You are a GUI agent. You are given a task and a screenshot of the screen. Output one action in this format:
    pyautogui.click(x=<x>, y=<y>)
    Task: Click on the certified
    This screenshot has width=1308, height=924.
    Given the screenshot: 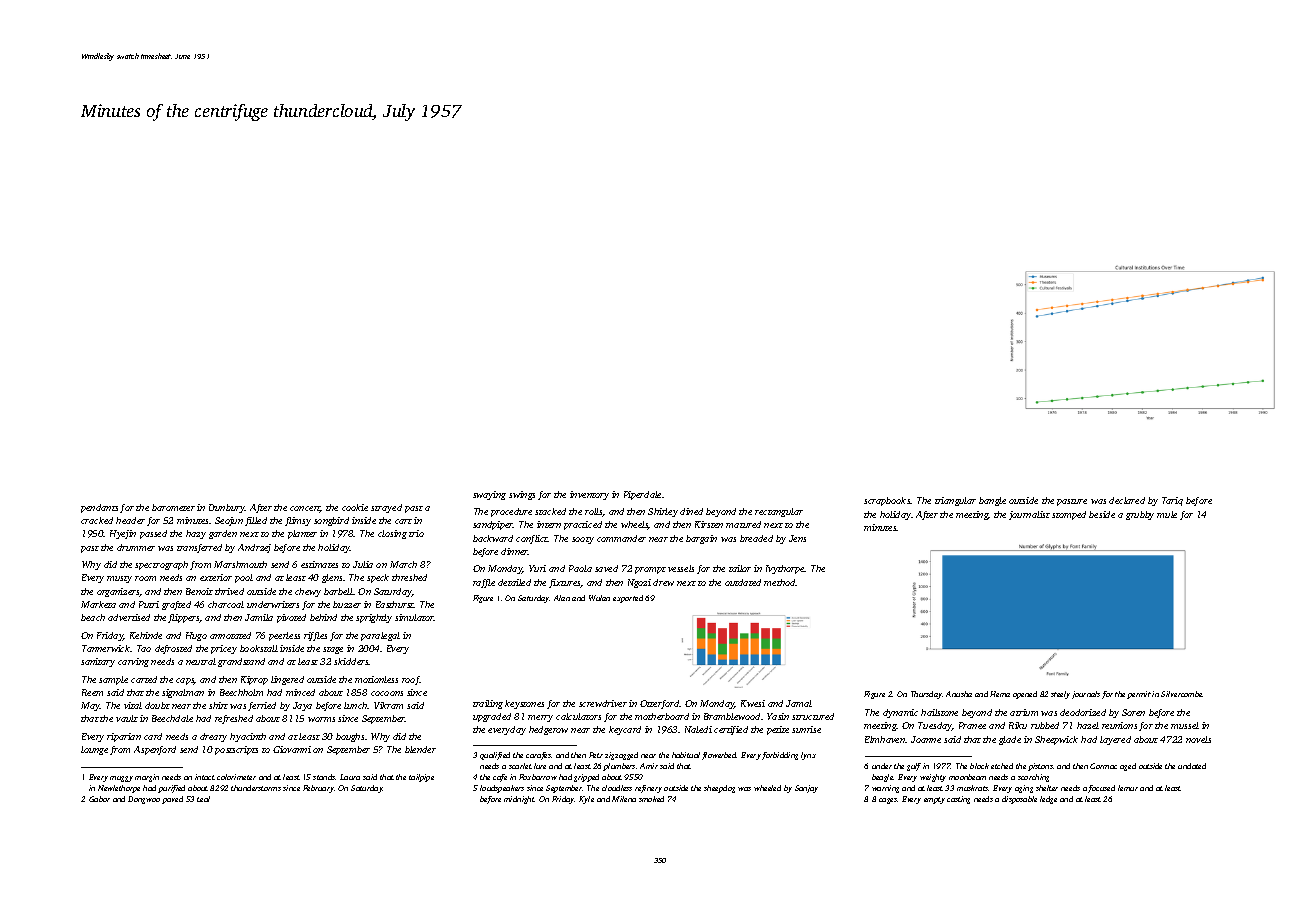 What is the action you would take?
    pyautogui.click(x=731, y=730)
